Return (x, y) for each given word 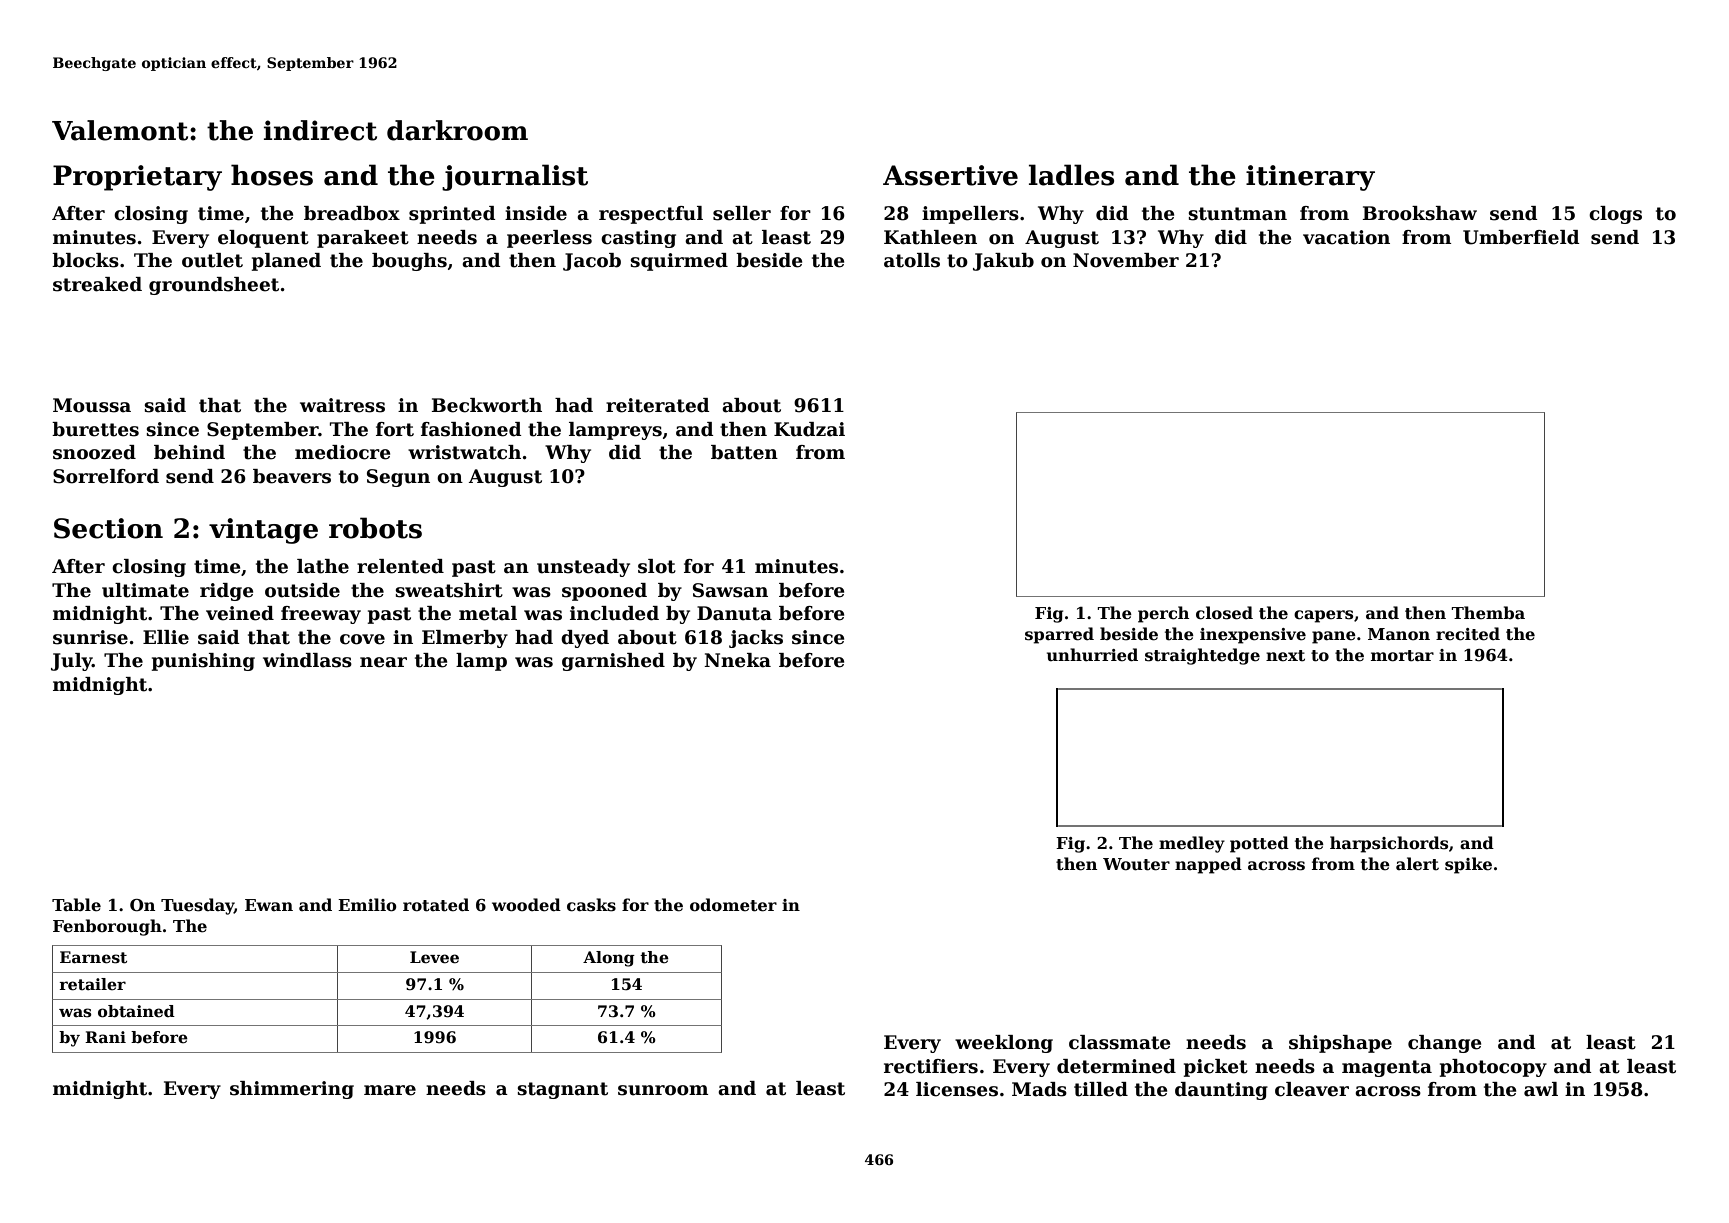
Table (76, 905)
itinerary (1310, 178)
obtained (136, 1011)
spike (1468, 865)
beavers (292, 476)
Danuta (734, 613)
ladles (1071, 175)
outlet (212, 260)
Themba (1488, 612)
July (71, 662)
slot (657, 566)
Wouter (1136, 864)
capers (1323, 616)
